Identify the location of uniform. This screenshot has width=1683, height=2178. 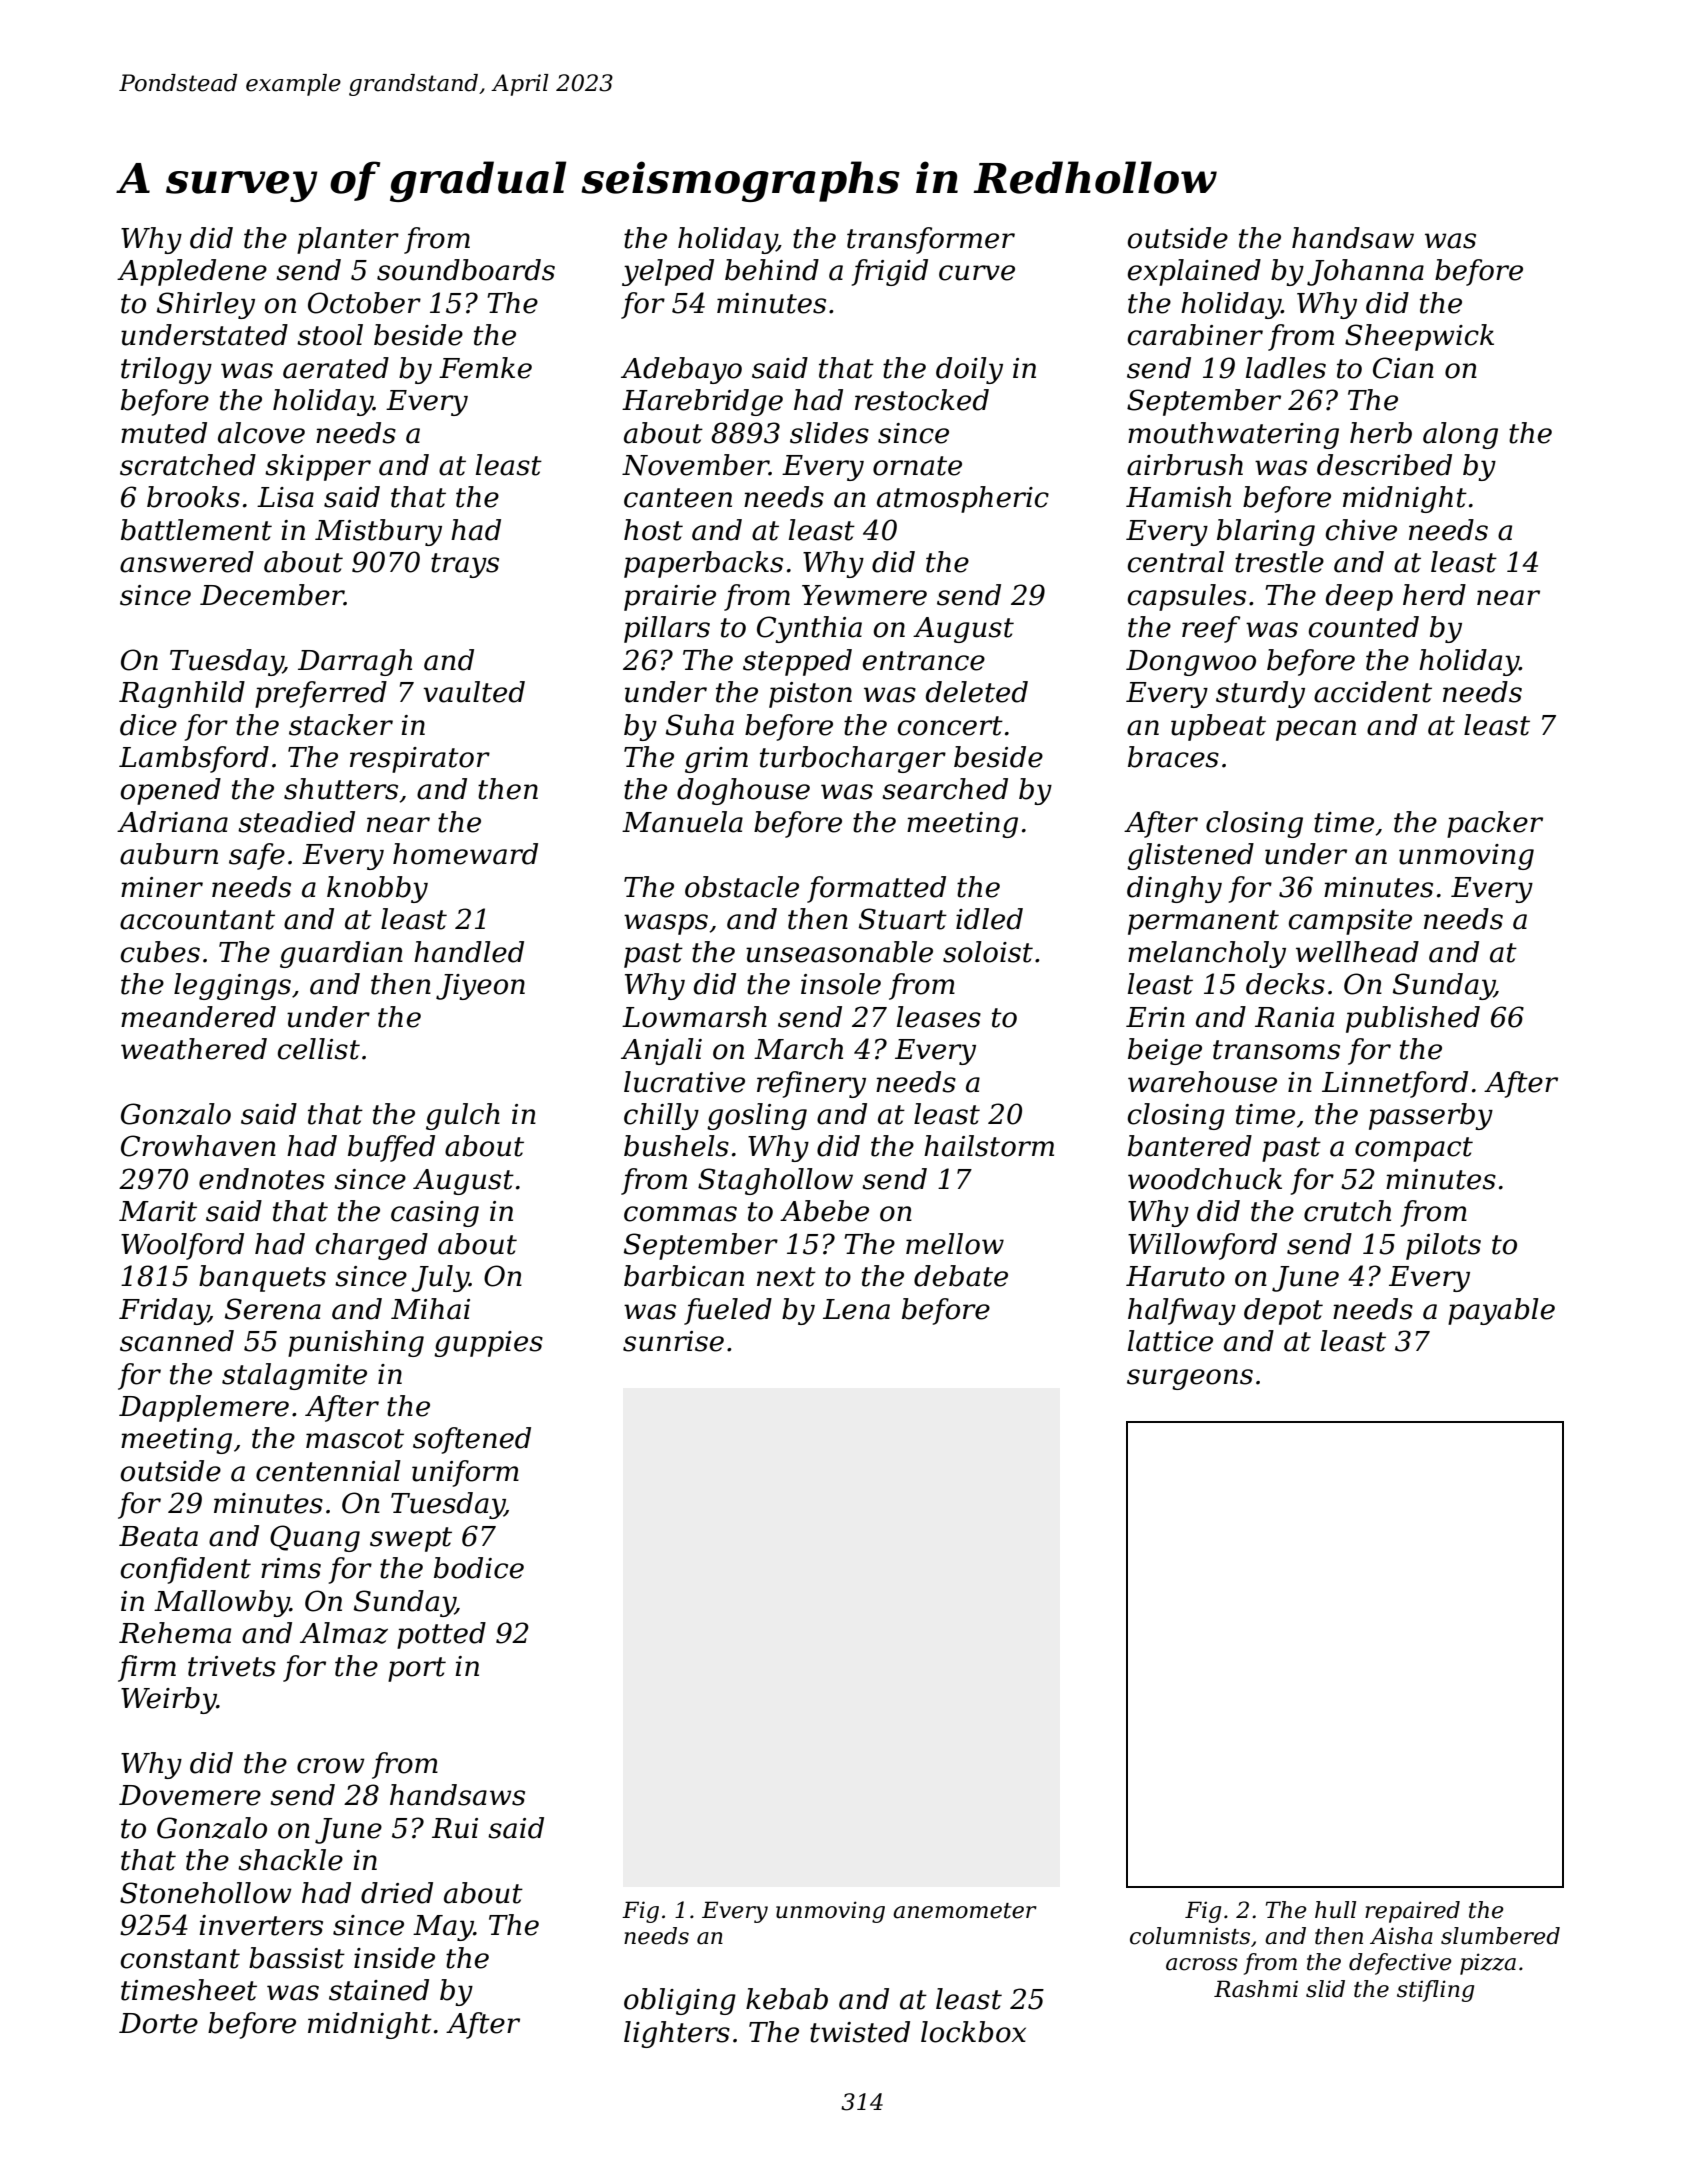
(465, 1473).
